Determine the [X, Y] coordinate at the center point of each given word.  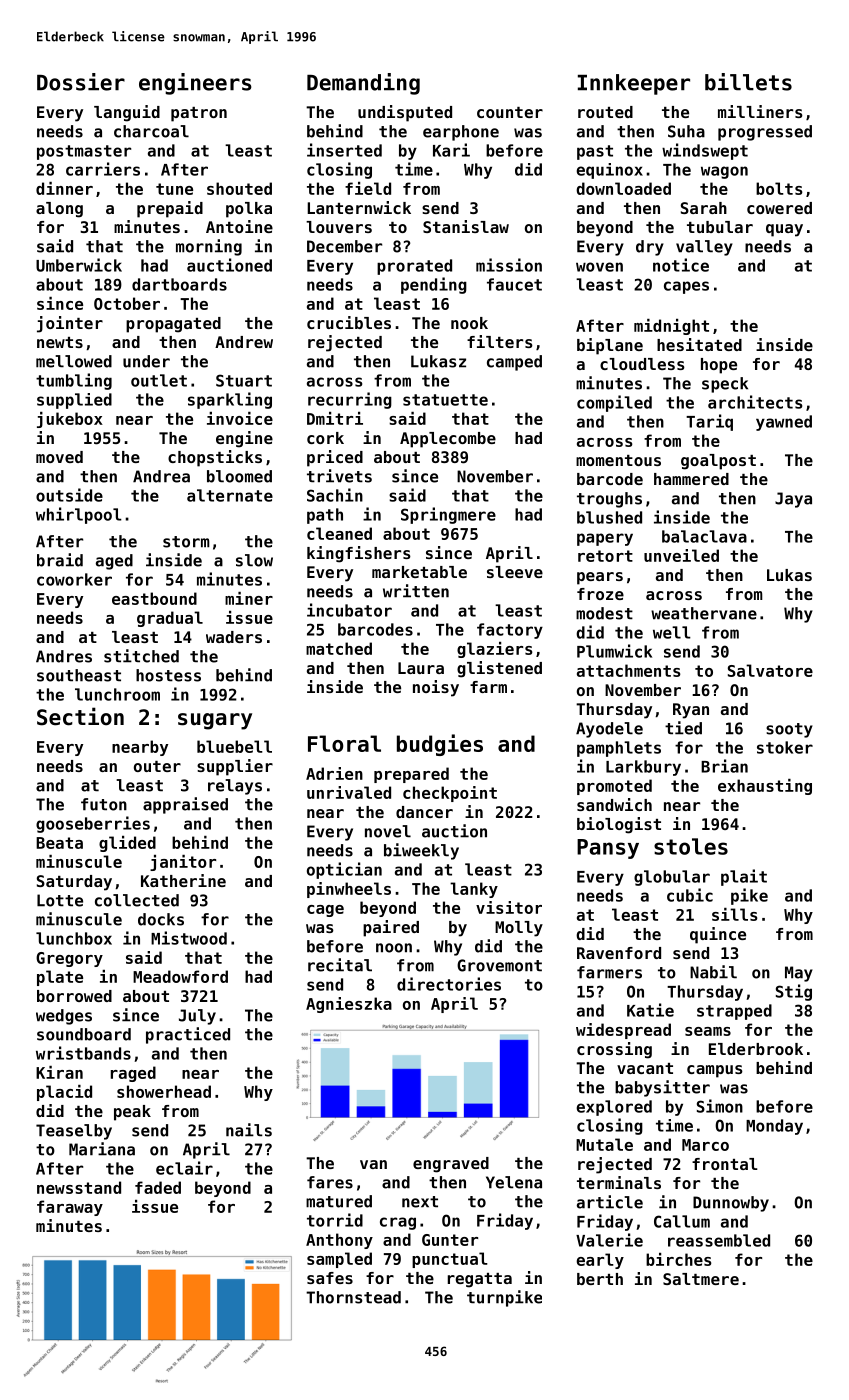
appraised [185, 805]
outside [69, 495]
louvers [339, 227]
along [59, 210]
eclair [184, 1168]
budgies [440, 745]
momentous [618, 460]
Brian [724, 766]
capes [686, 287]
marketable [419, 572]
